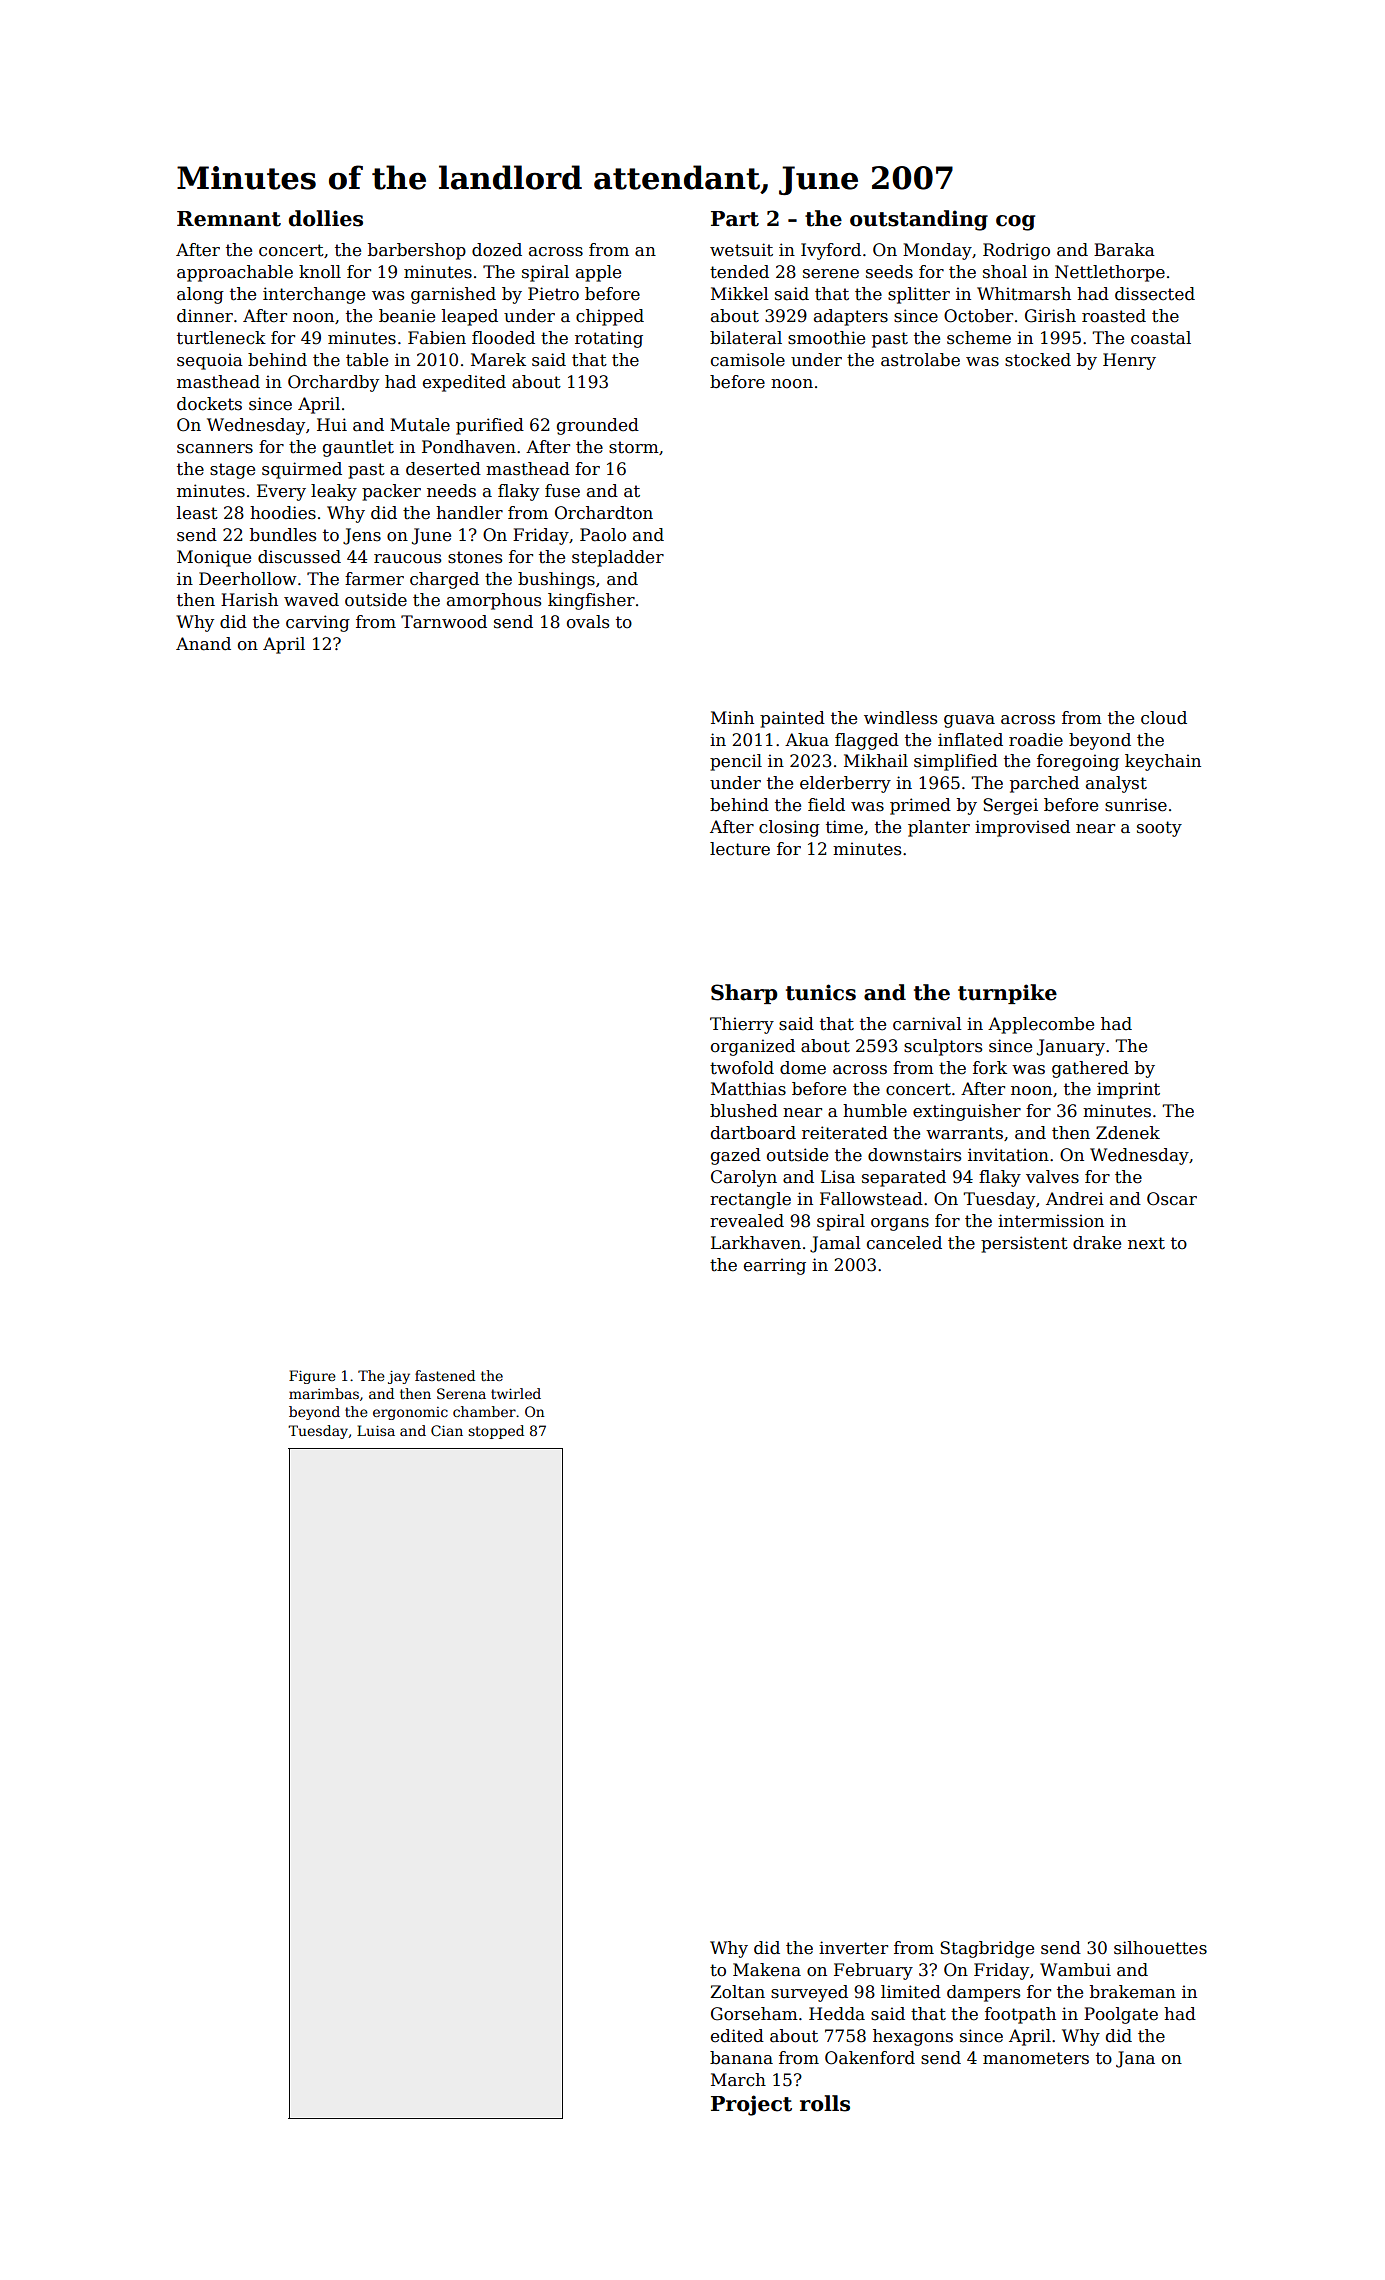 The height and width of the screenshot is (2280, 1385). What do you see at coordinates (754, 2014) in the screenshot?
I see `Gorseham` at bounding box center [754, 2014].
